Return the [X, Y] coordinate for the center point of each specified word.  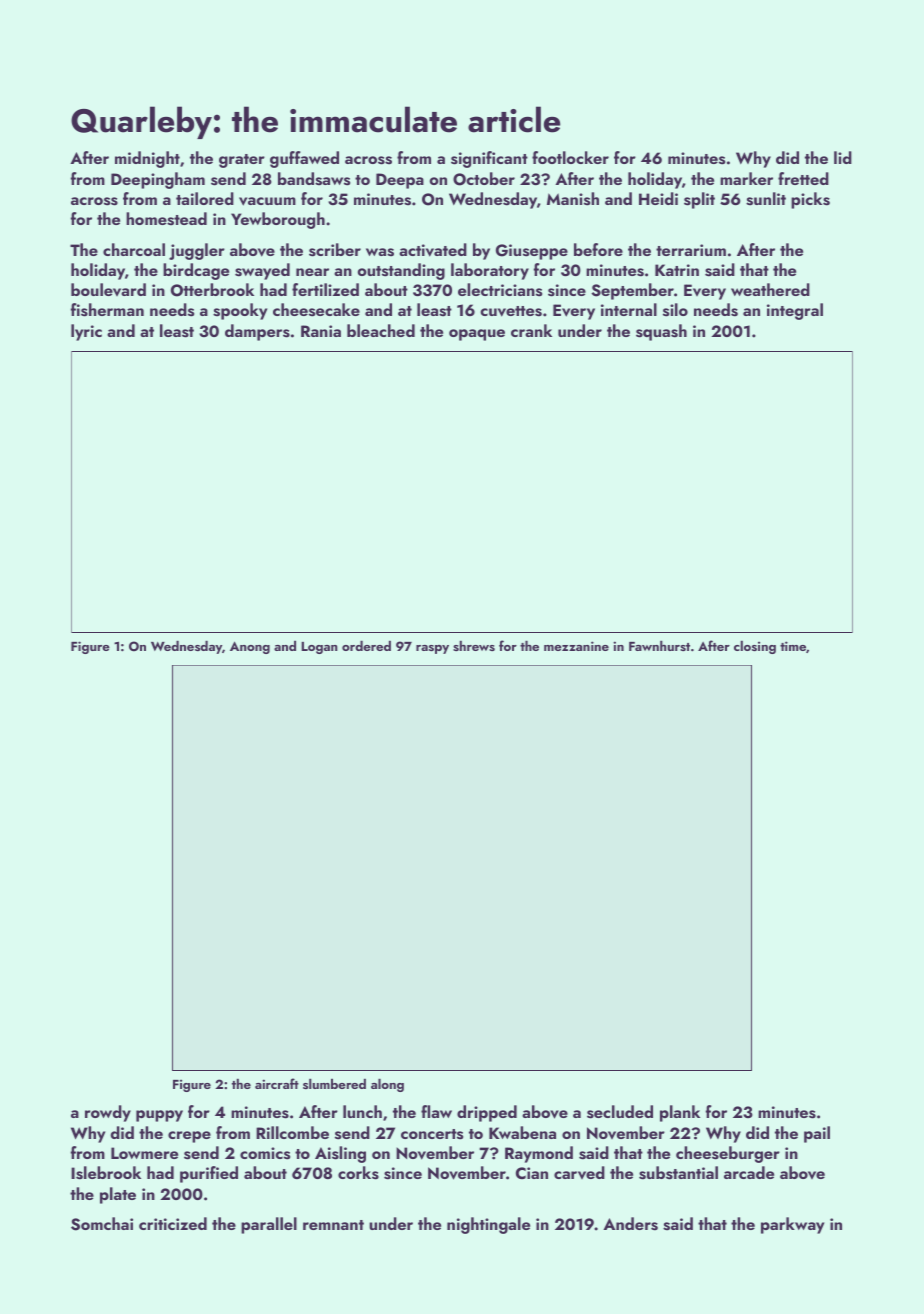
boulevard [108, 289]
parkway [792, 1225]
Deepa [400, 181]
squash [661, 332]
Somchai [102, 1224]
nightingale [488, 1225]
